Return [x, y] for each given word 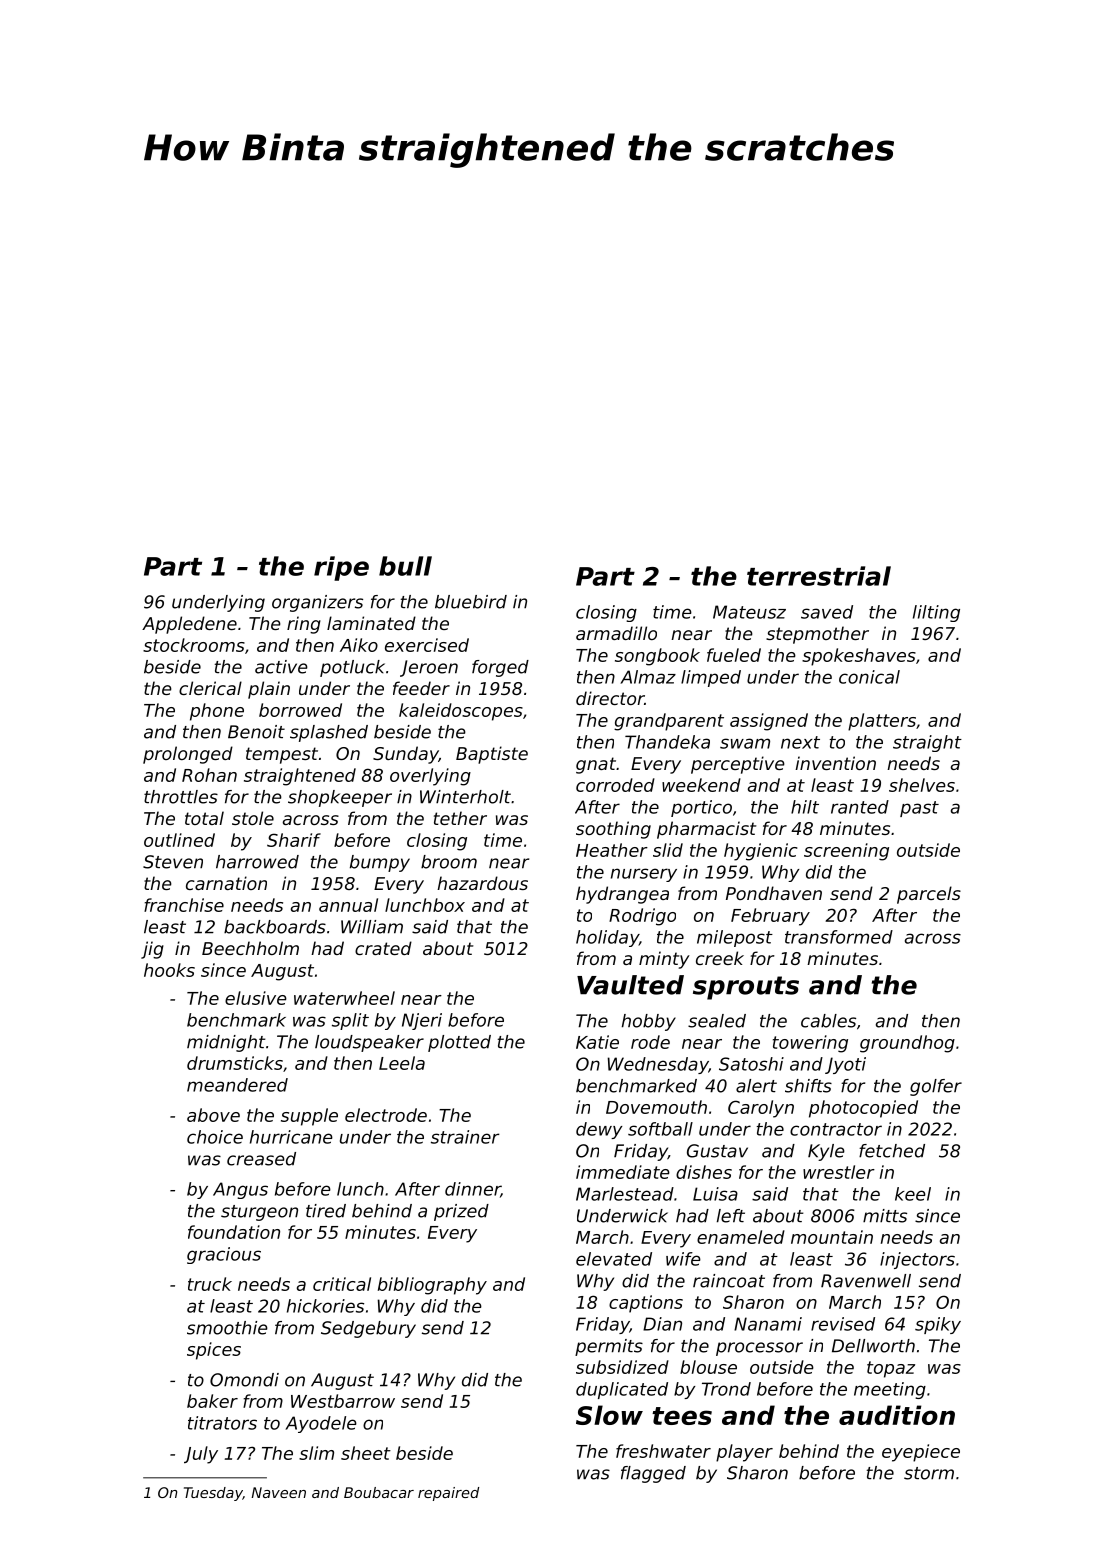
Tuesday [213, 1494]
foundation [234, 1232]
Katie [597, 1042]
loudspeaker [369, 1043]
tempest [282, 755]
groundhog [907, 1044]
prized [461, 1212]
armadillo [616, 633]
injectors [917, 1260]
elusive [256, 998]
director [610, 698]
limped [711, 678]
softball [660, 1129]
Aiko [359, 645]
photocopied [863, 1109]
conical [869, 677]
